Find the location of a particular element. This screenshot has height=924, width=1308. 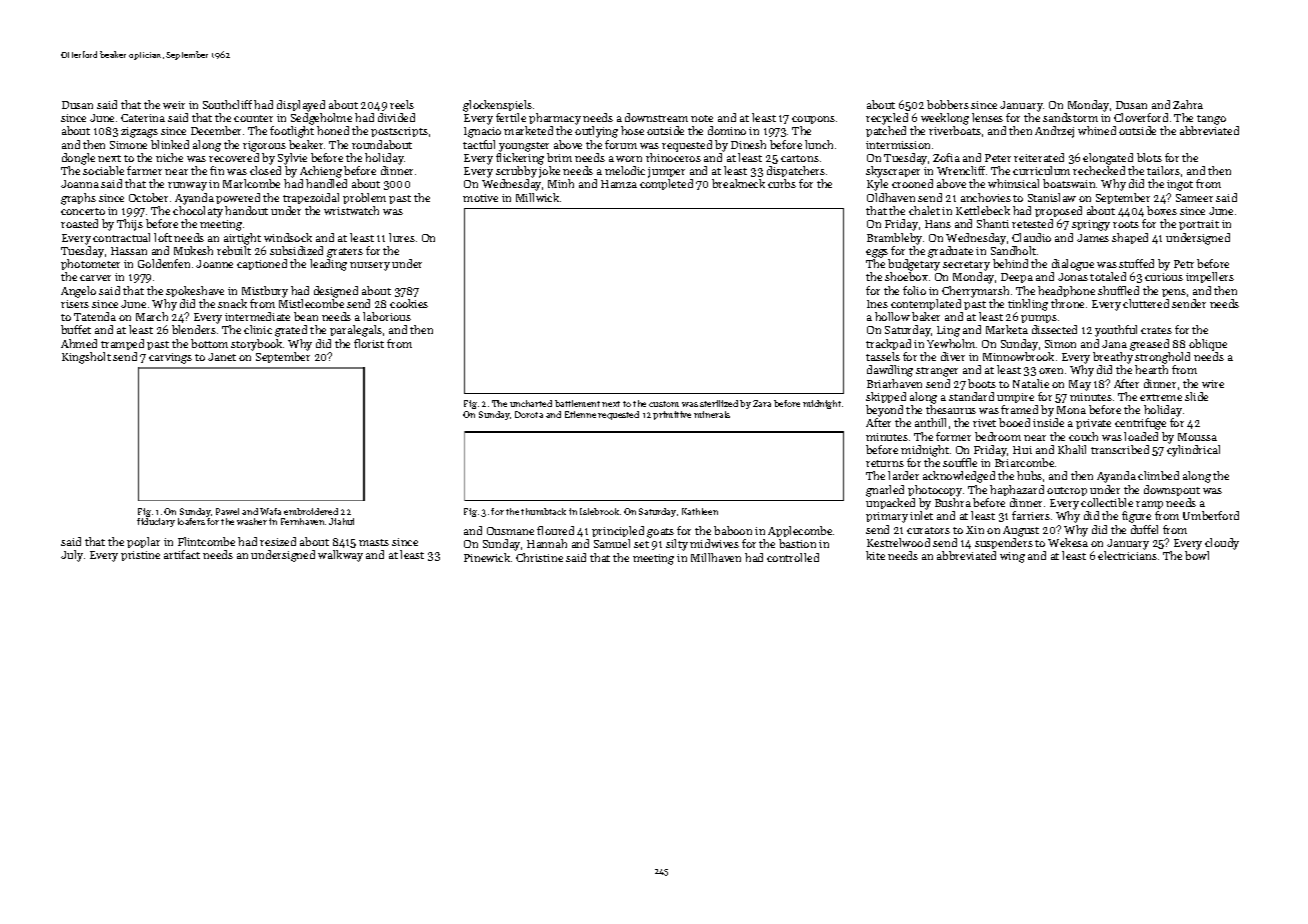

Kingsholt is located at coordinates (86, 358).
